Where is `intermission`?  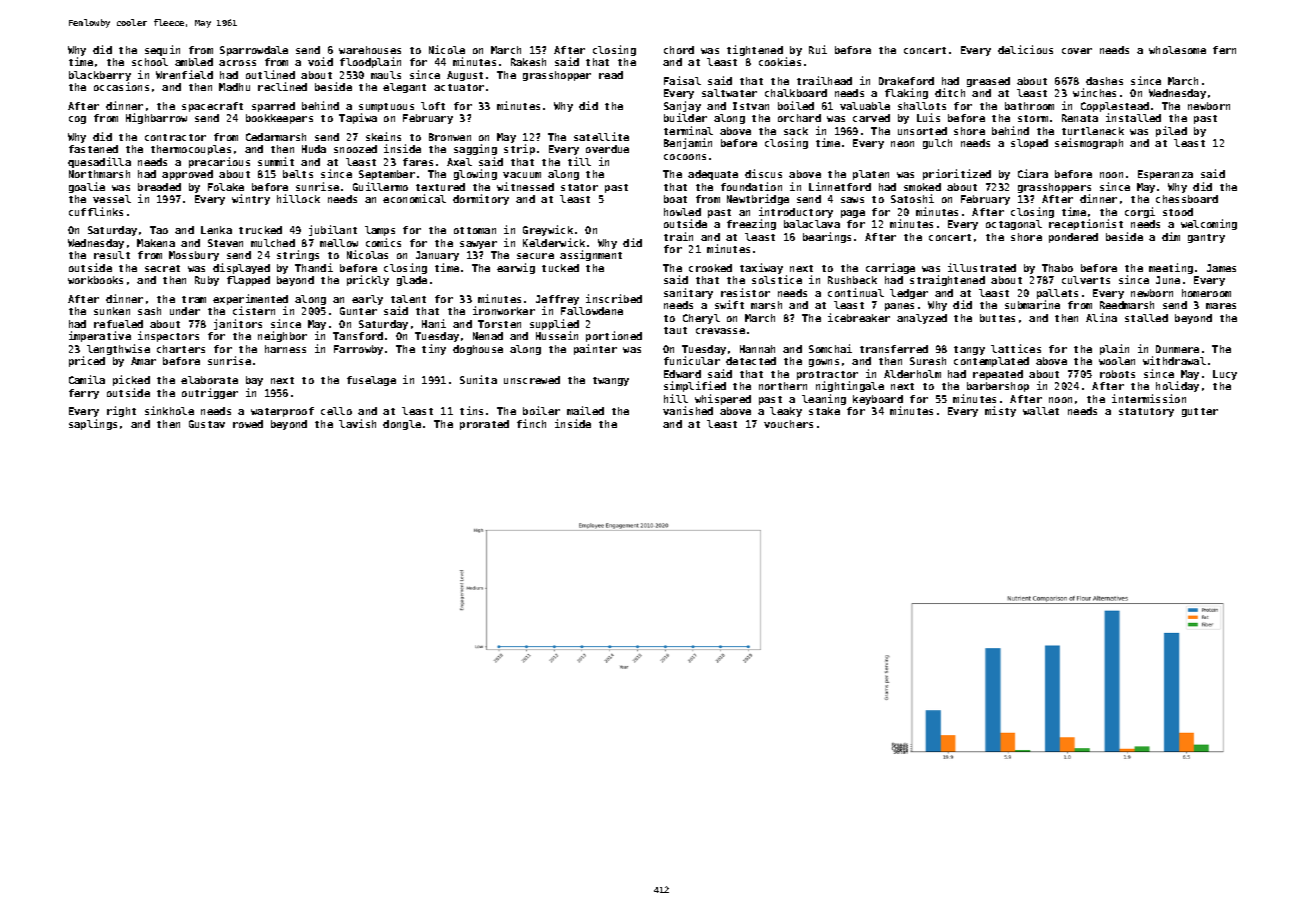
intermission is located at coordinates (1149, 398).
